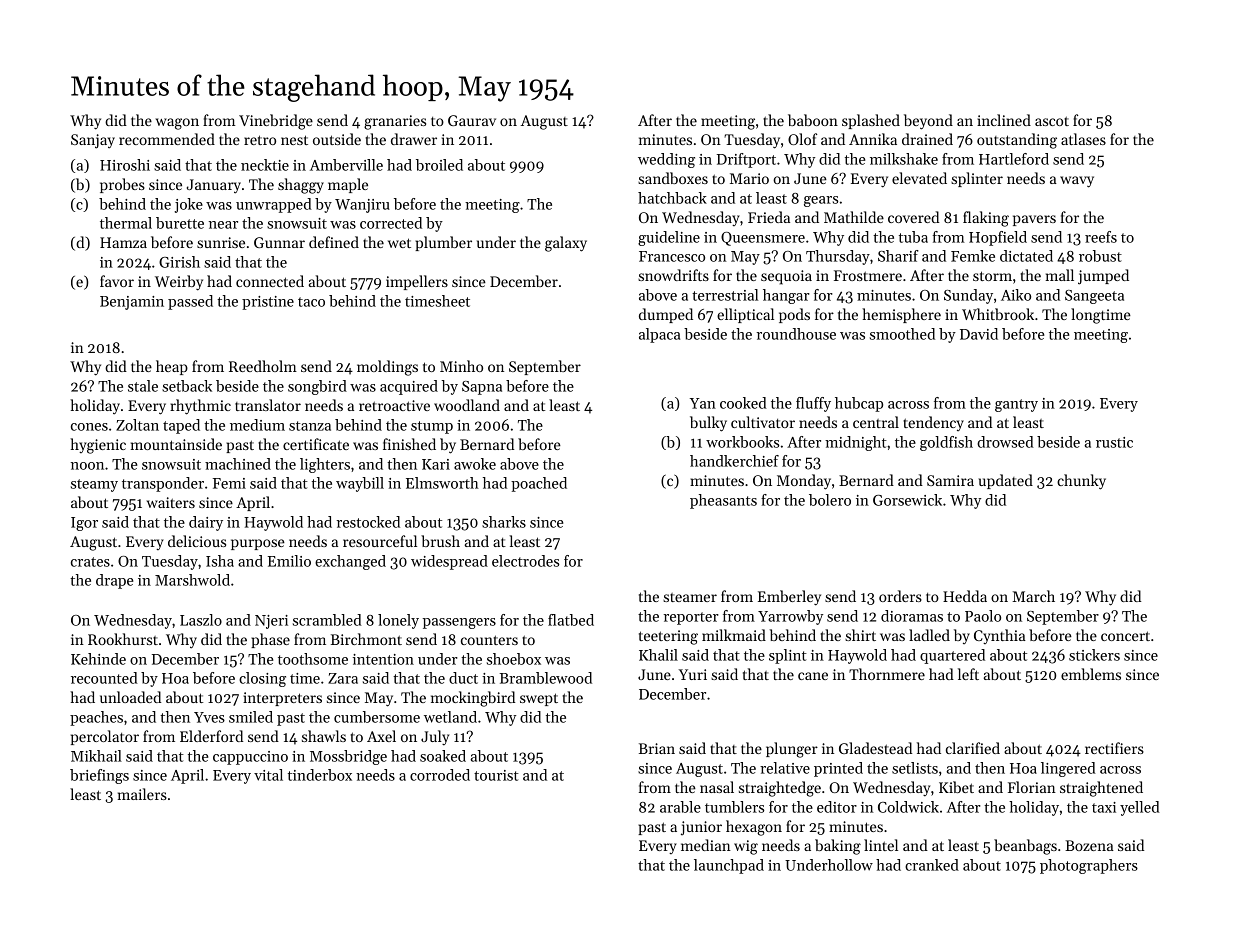 The width and height of the document is (1233, 952). I want to click on Sangeeta, so click(1094, 297).
